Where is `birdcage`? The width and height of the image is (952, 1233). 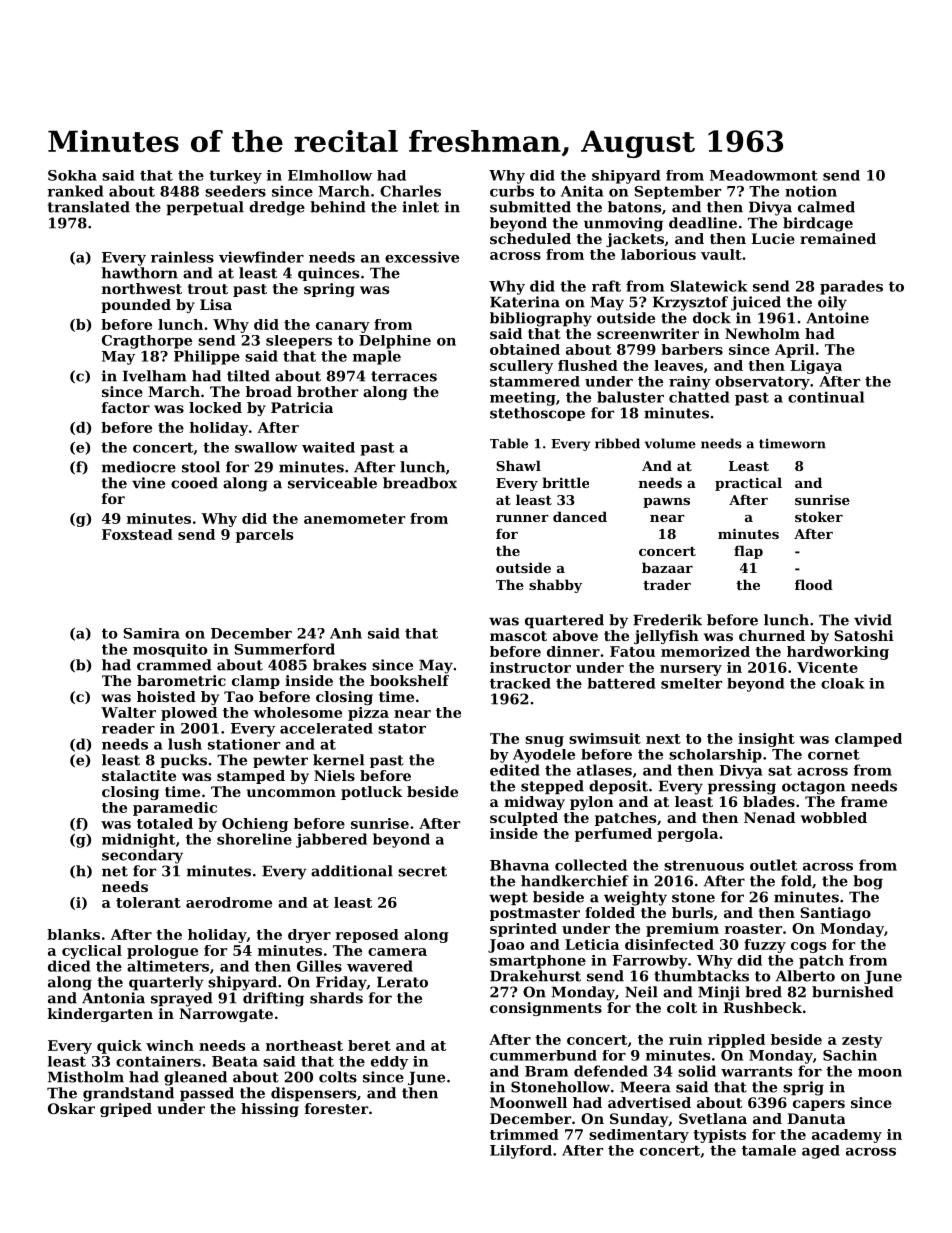 birdcage is located at coordinates (818, 224).
